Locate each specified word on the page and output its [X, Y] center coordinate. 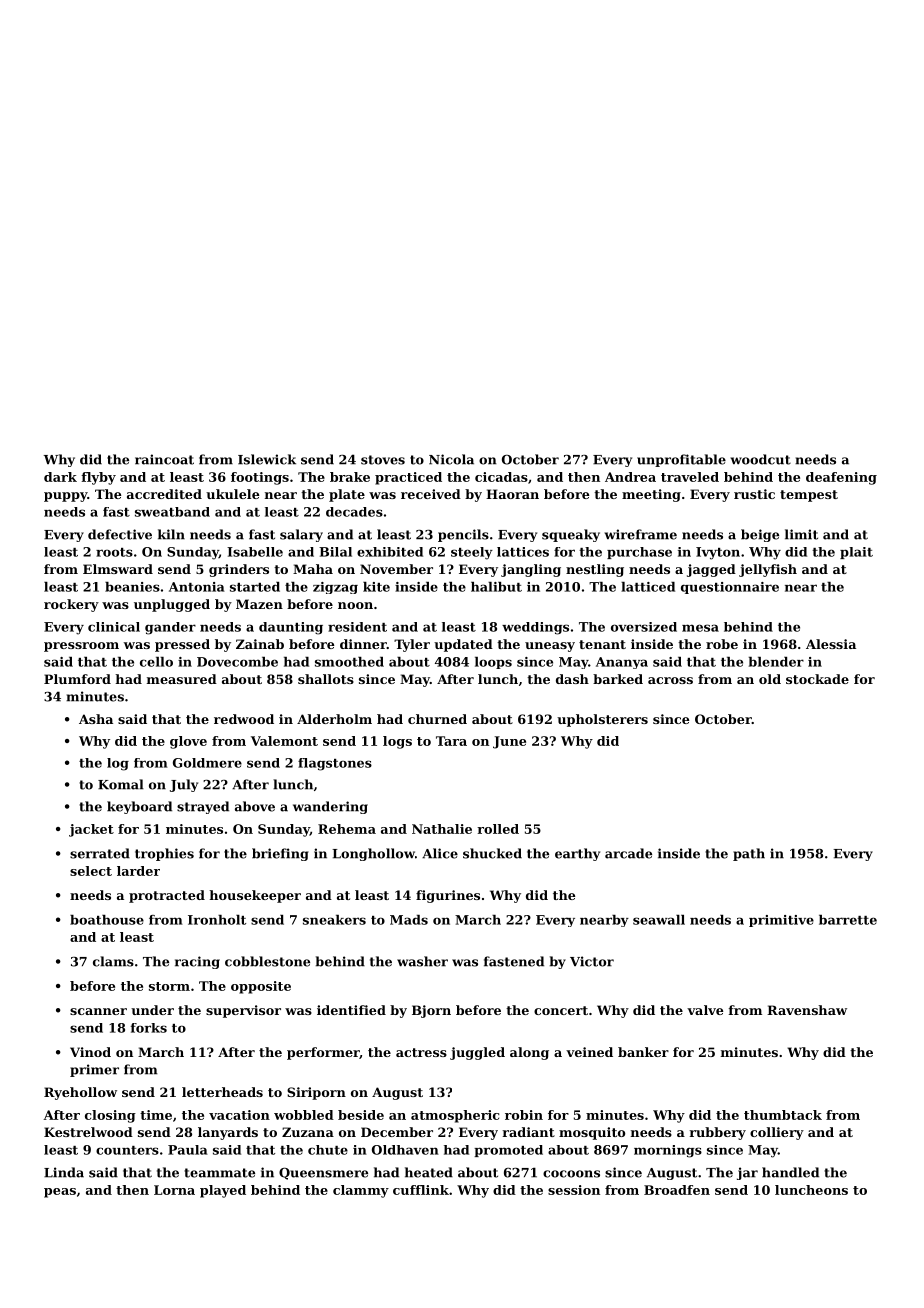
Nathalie [442, 829]
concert [561, 1010]
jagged [711, 570]
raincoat [164, 459]
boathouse [107, 920]
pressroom [81, 647]
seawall [659, 920]
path [749, 854]
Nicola [451, 459]
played [223, 1191]
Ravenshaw [807, 1010]
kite [376, 587]
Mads [409, 920]
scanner [98, 1011]
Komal [121, 784]
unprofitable [681, 460]
